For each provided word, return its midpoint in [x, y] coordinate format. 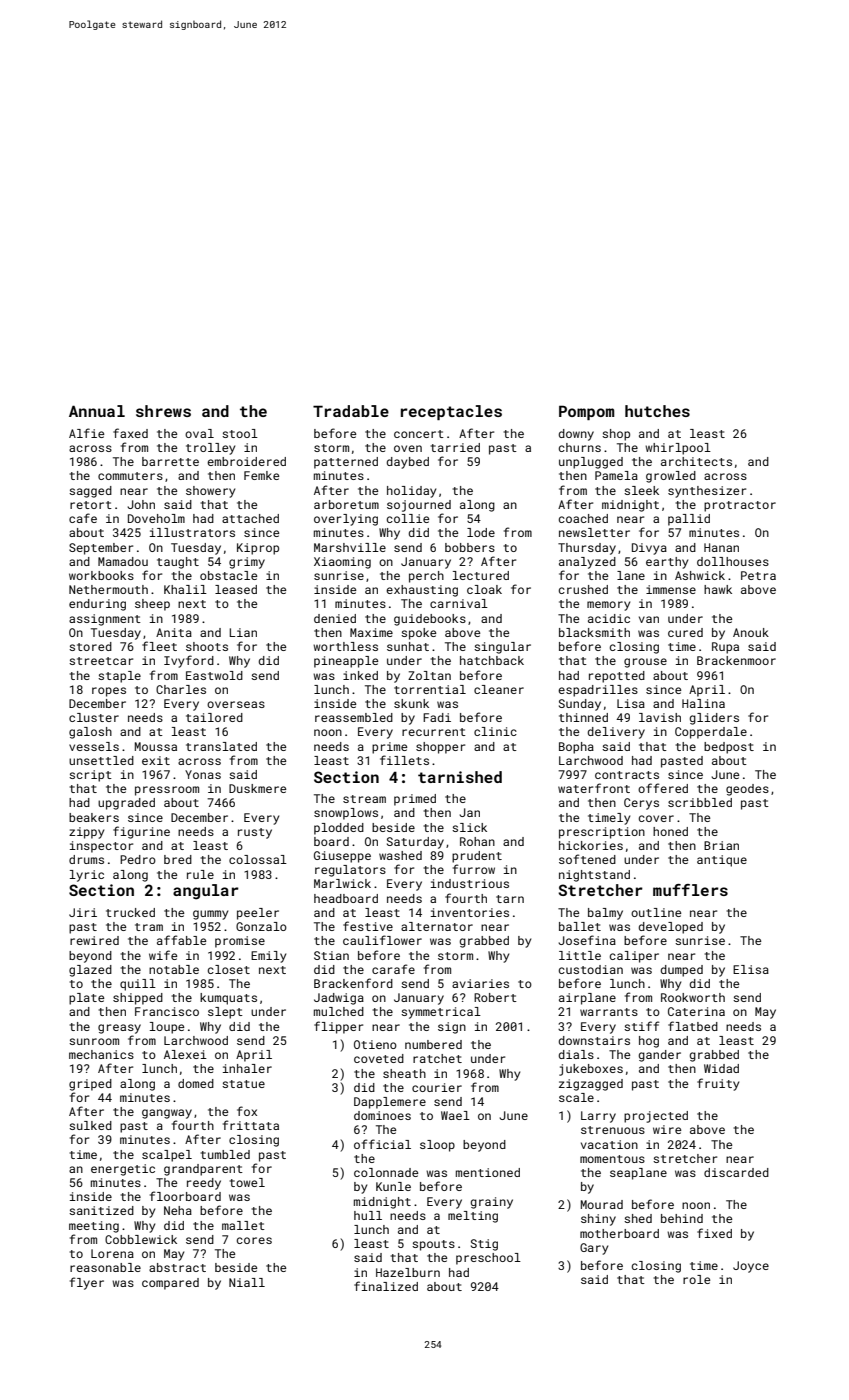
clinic [495, 731]
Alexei [185, 1054]
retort [91, 505]
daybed [407, 463]
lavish [660, 717]
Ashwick [700, 575]
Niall [247, 1282]
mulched [339, 1011]
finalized [386, 1286]
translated [221, 746]
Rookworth [693, 997]
